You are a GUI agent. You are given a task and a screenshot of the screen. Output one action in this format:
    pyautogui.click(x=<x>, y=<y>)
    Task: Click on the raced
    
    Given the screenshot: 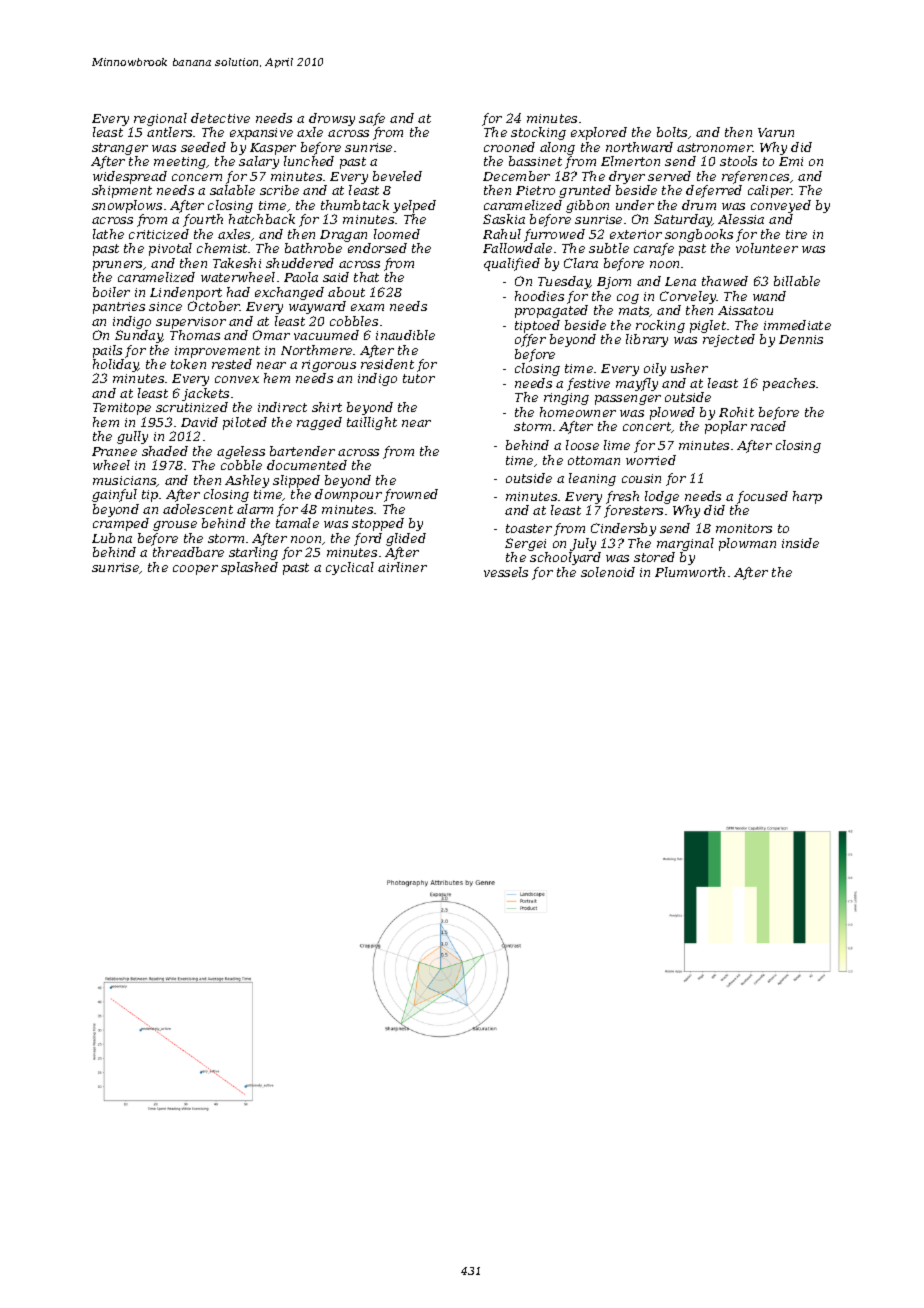 What is the action you would take?
    pyautogui.click(x=768, y=426)
